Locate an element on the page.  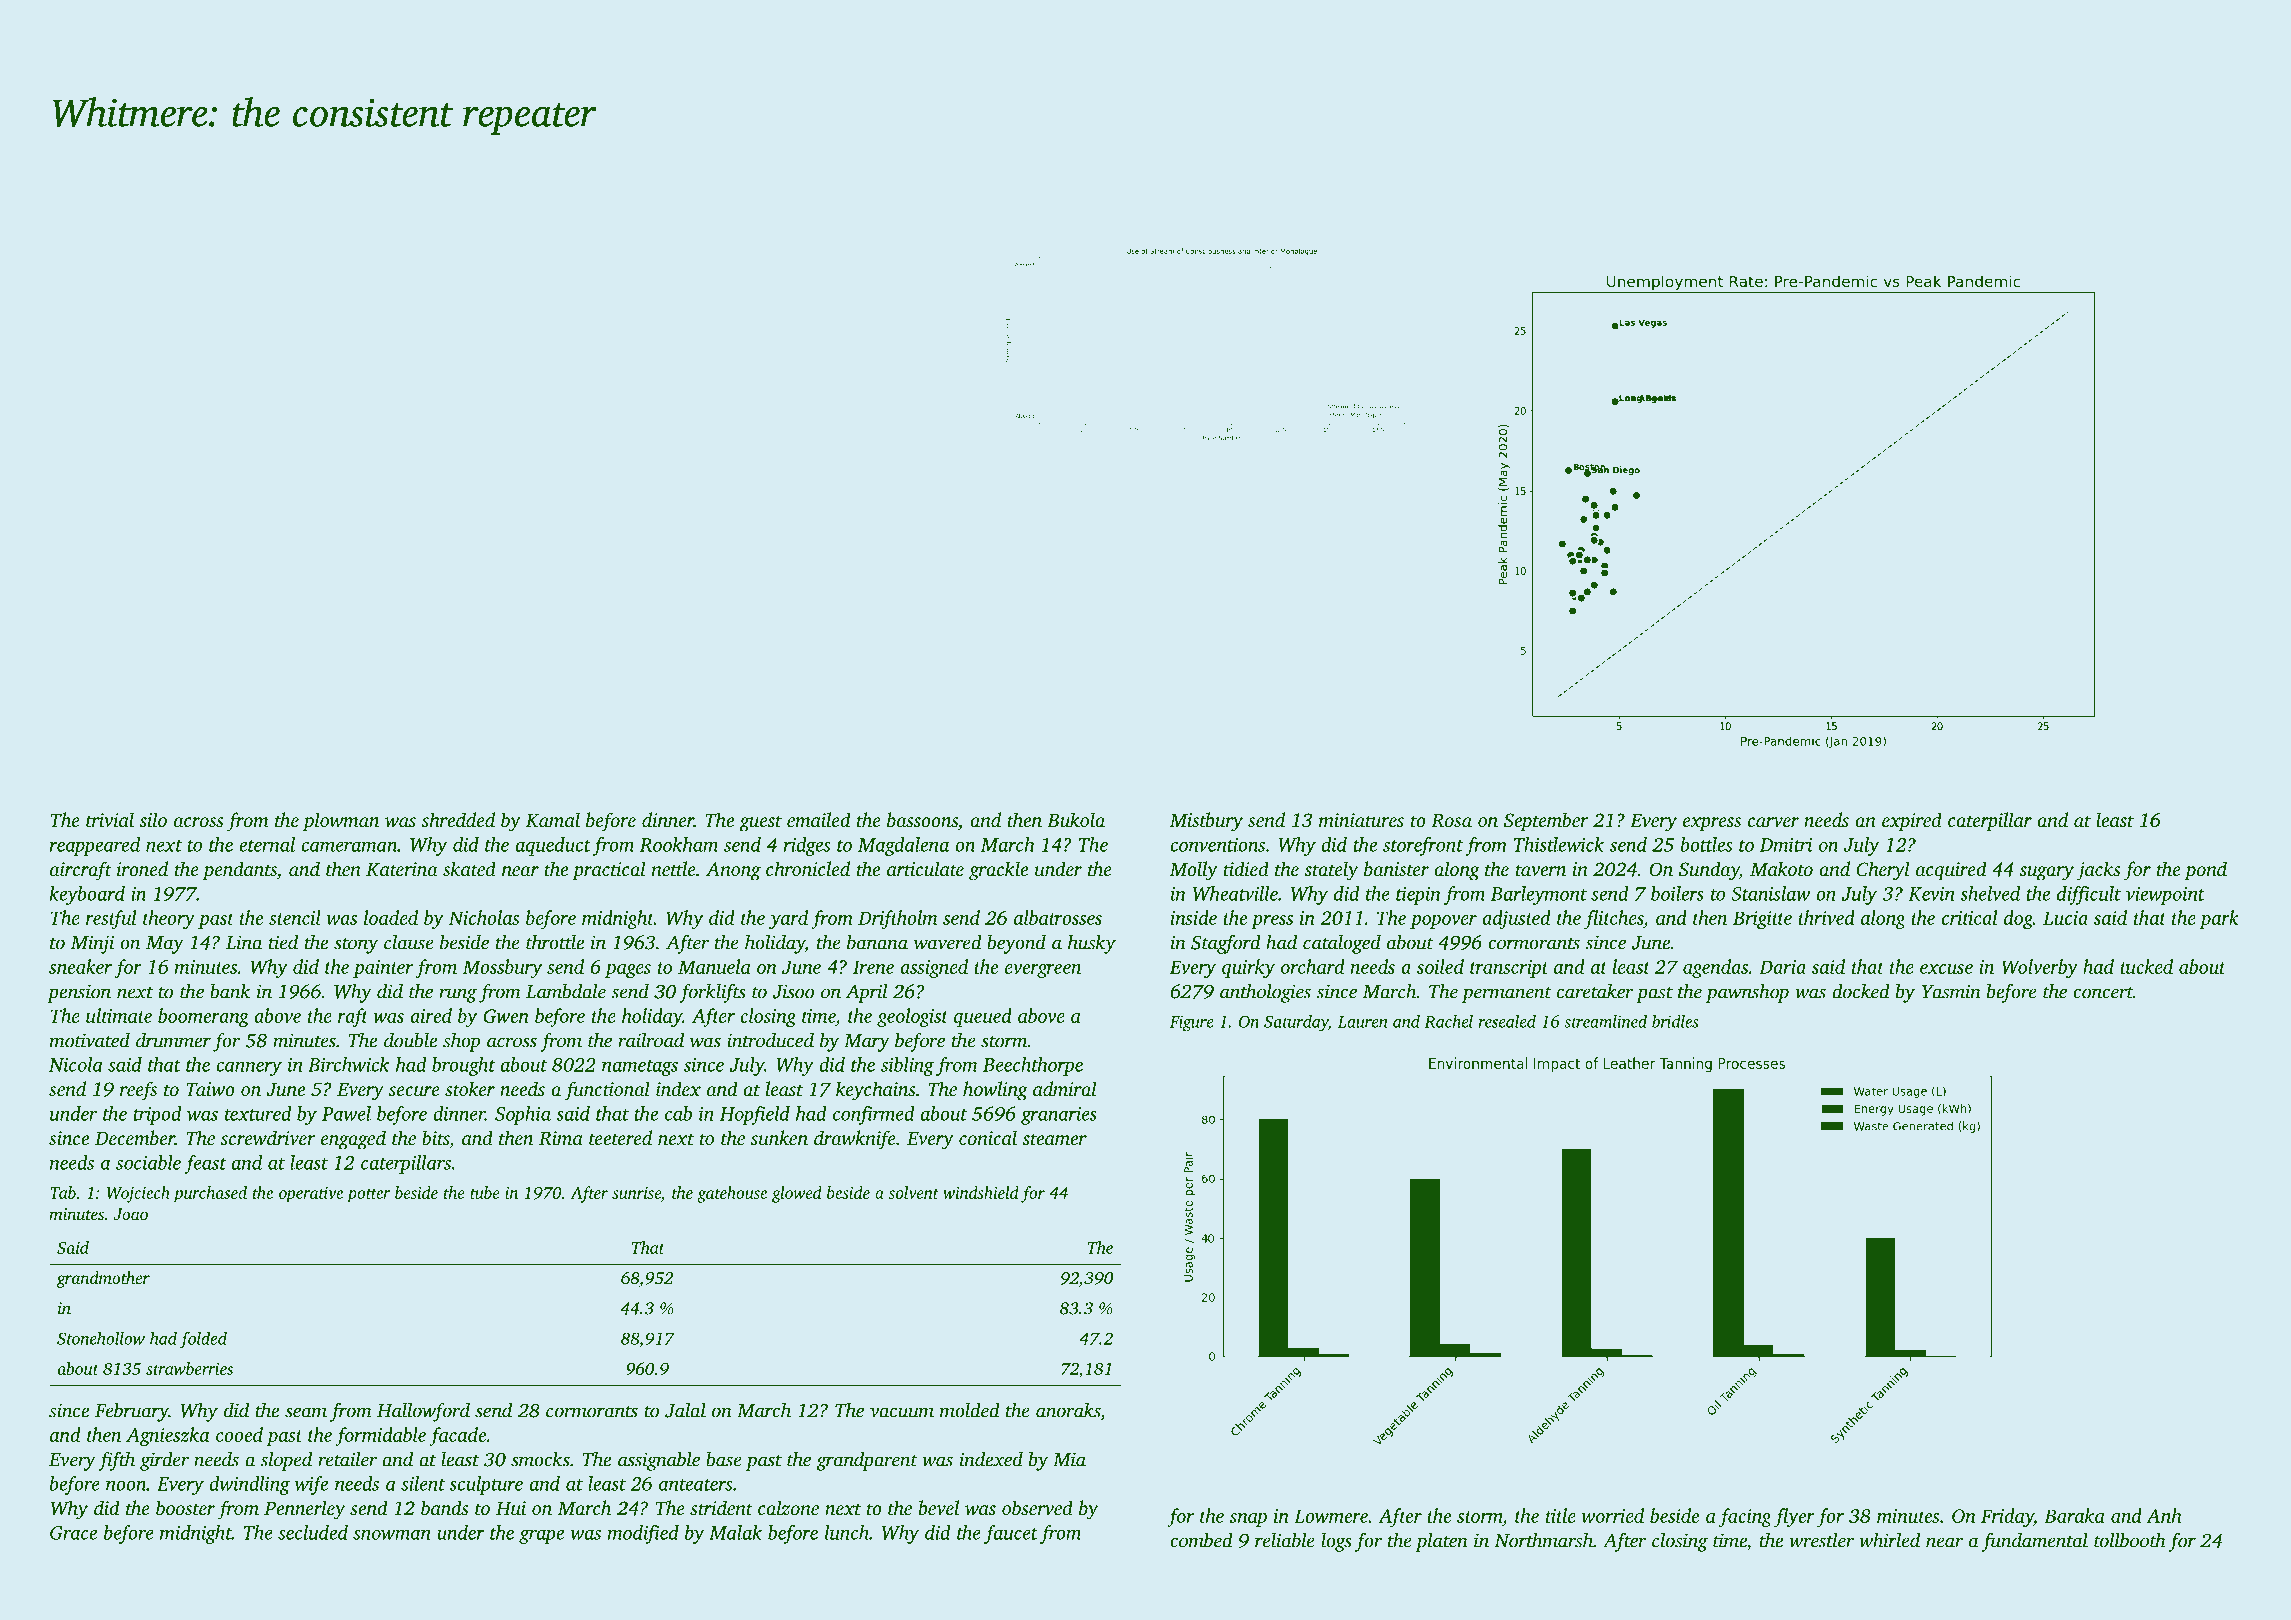
Rosa is located at coordinates (1451, 821).
